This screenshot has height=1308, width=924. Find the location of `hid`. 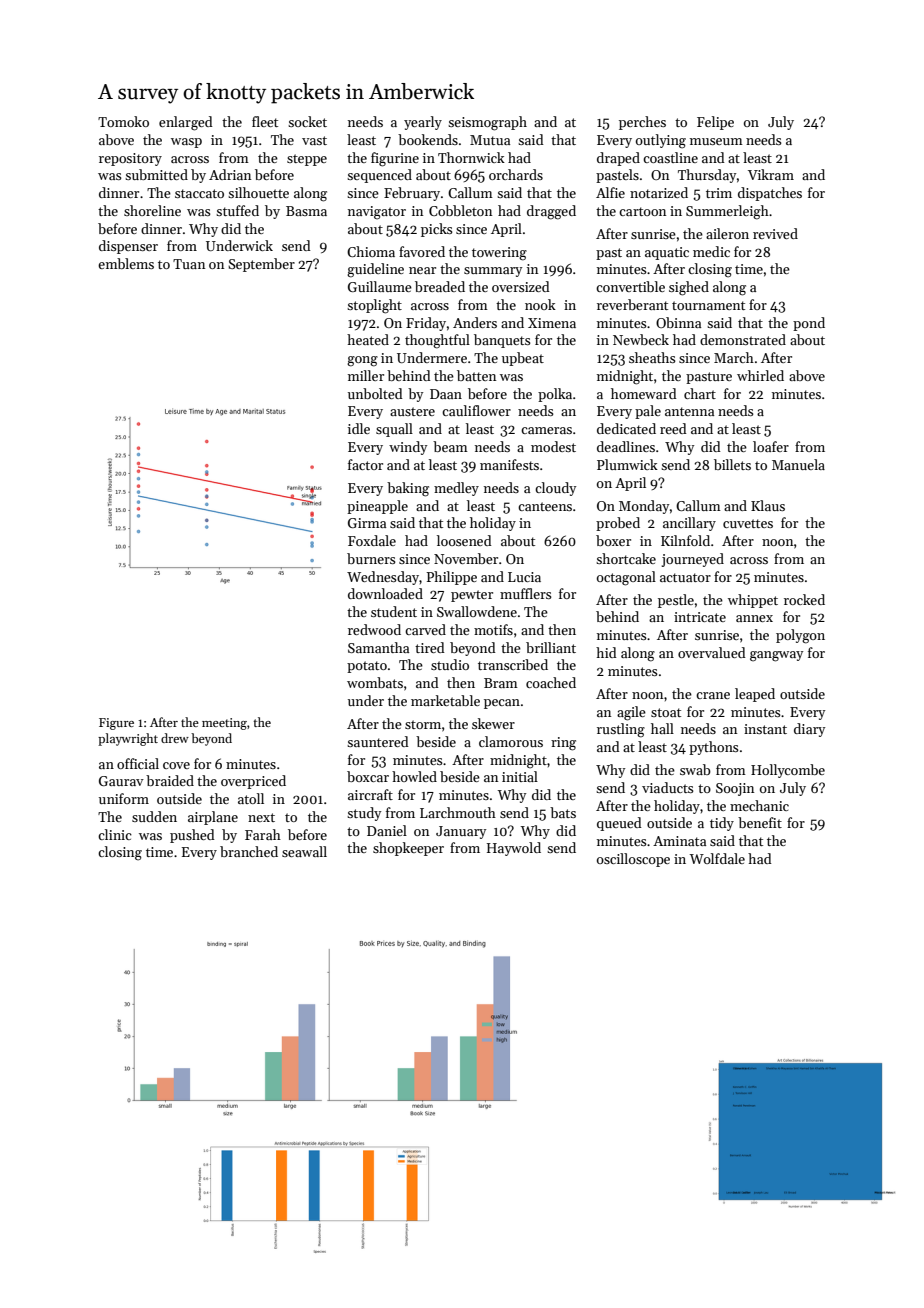

hid is located at coordinates (606, 652).
